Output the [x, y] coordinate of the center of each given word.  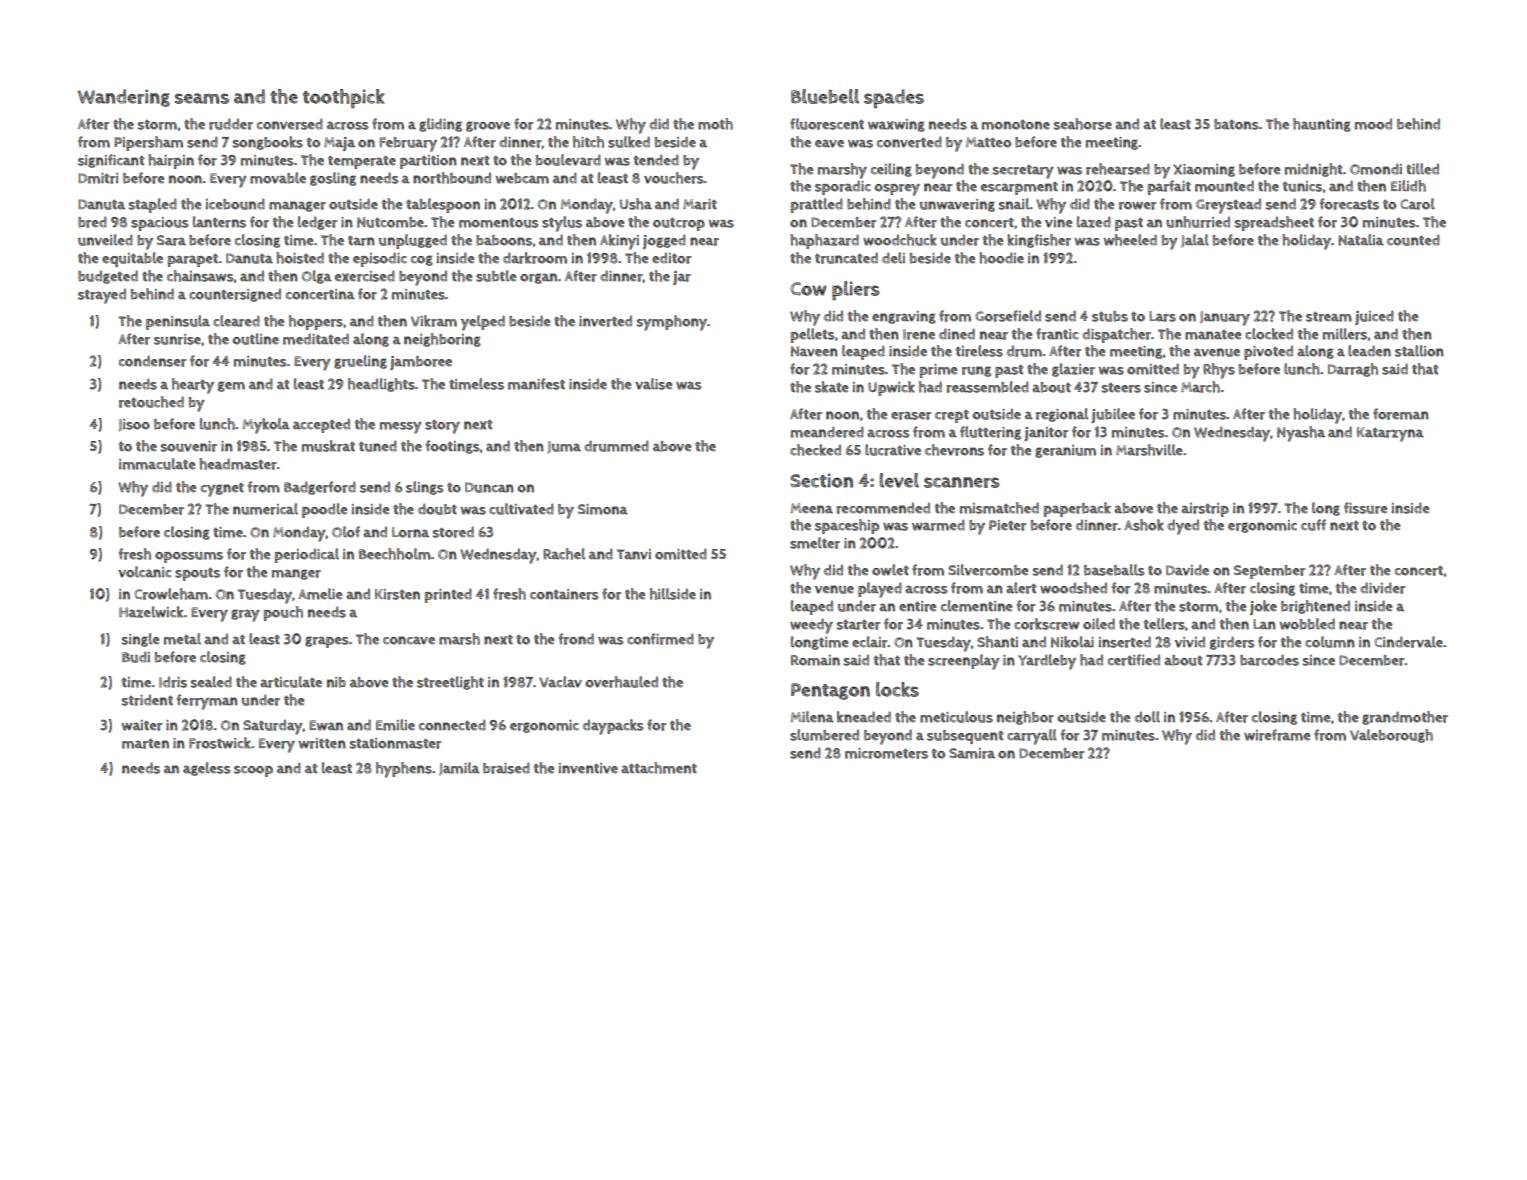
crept [952, 416]
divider [1383, 588]
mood [1373, 124]
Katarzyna [1390, 434]
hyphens [404, 770]
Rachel [564, 554]
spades [894, 99]
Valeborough [1391, 736]
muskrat [328, 446]
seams [202, 98]
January [1225, 318]
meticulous [956, 717]
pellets [813, 335]
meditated [316, 339]
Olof [346, 532]
